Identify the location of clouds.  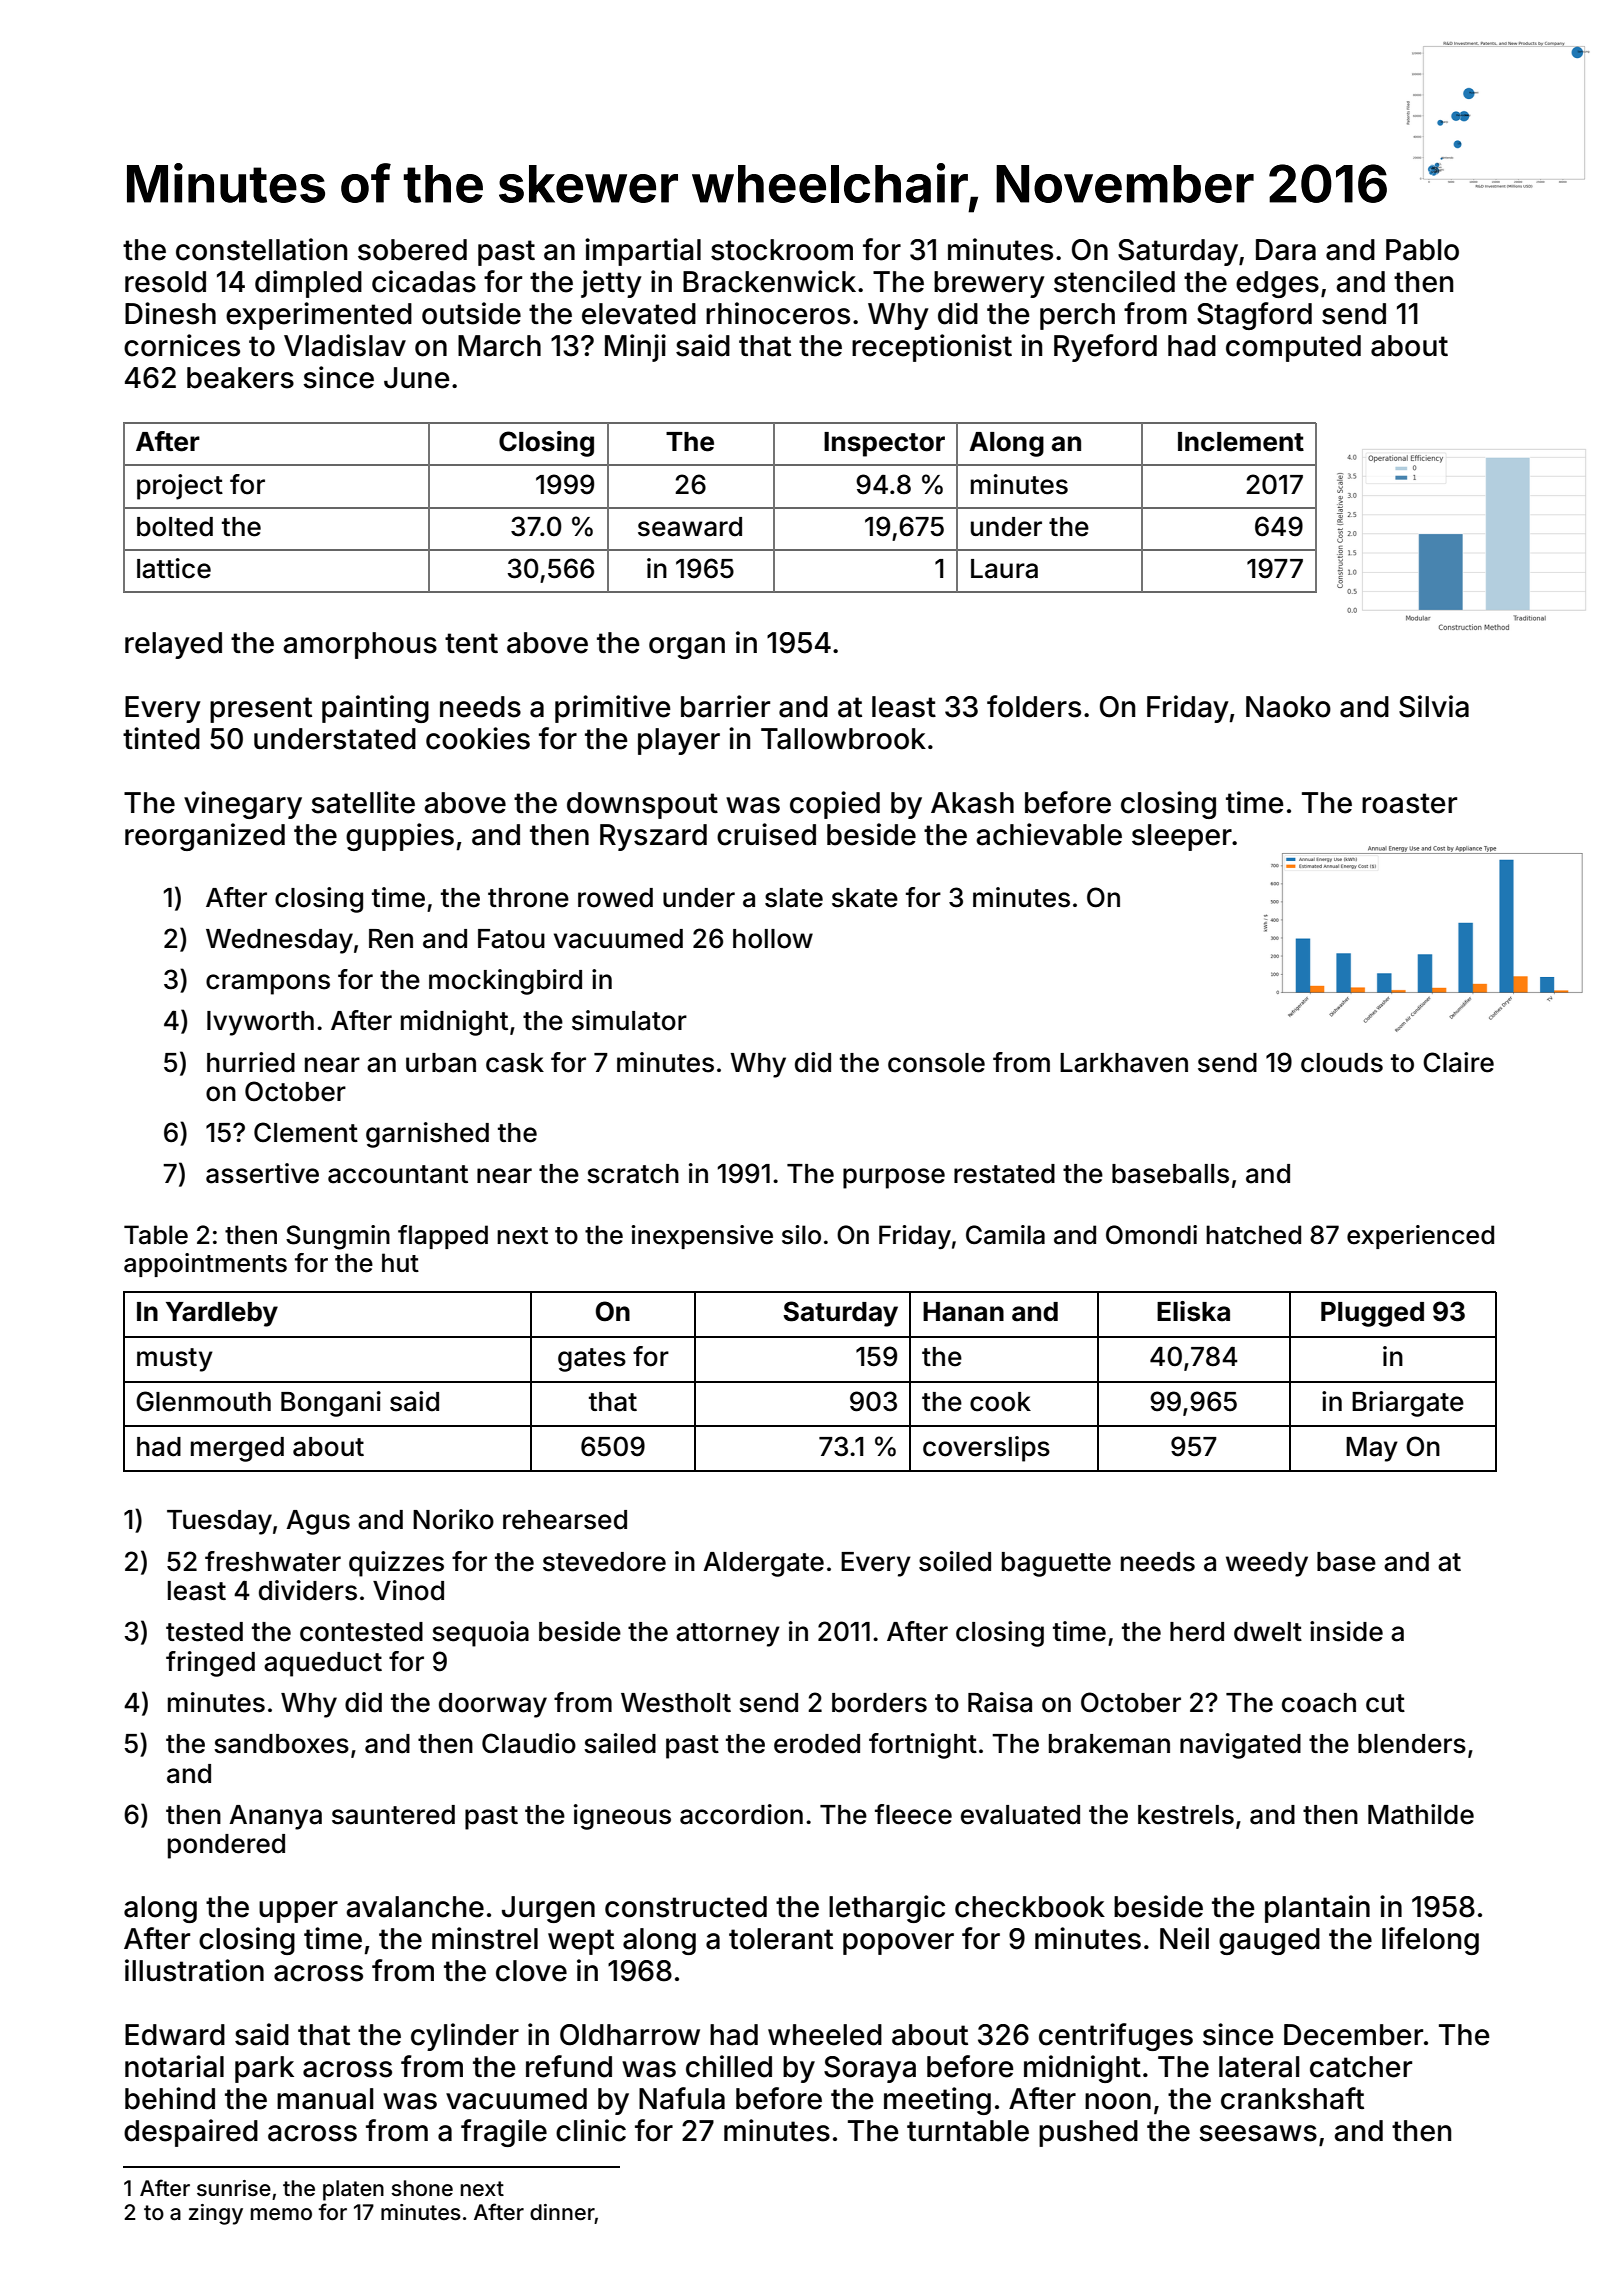
(1342, 1063).
